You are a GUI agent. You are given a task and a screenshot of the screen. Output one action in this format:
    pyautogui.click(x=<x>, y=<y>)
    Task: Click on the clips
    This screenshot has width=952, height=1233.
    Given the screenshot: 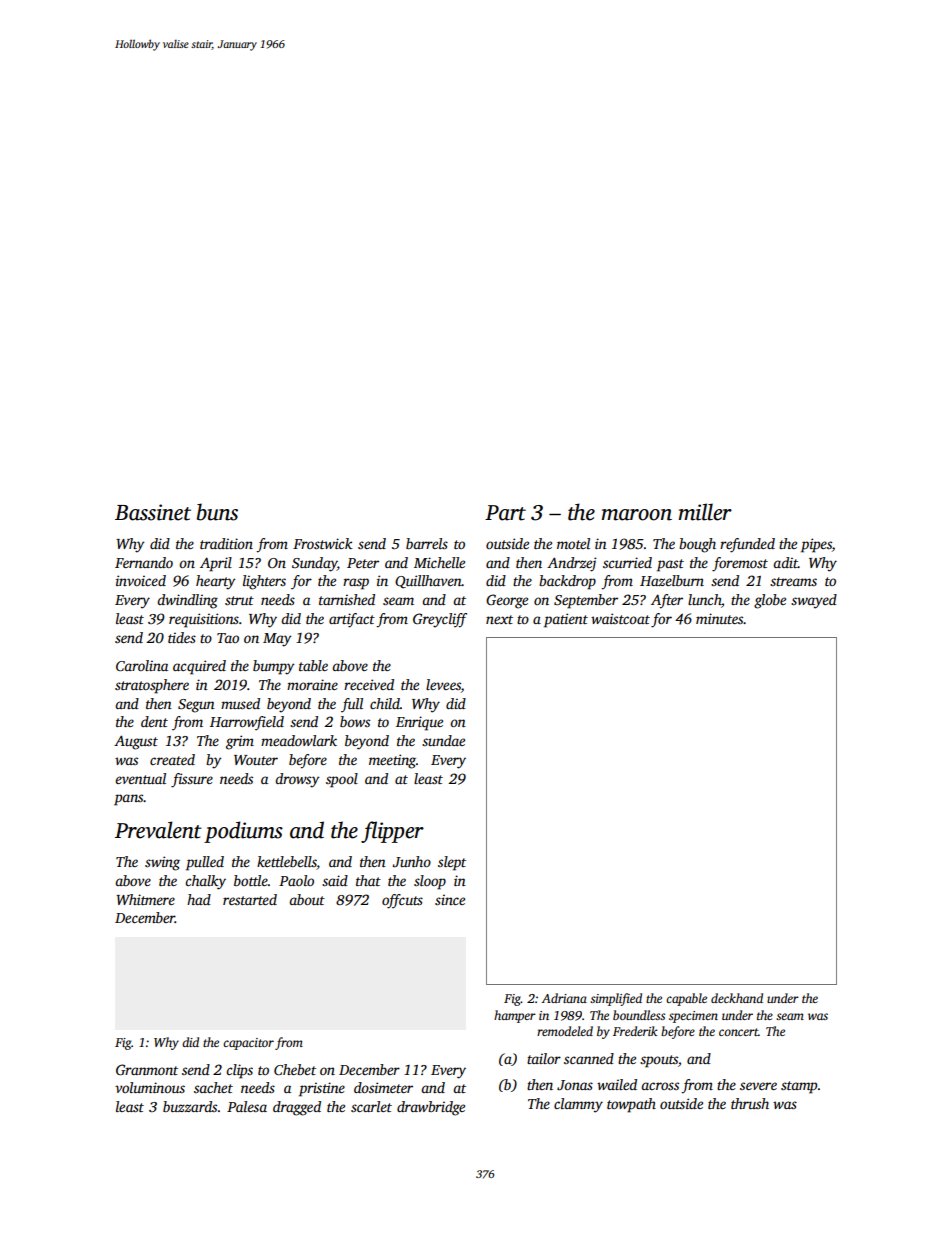 What is the action you would take?
    pyautogui.click(x=239, y=1071)
